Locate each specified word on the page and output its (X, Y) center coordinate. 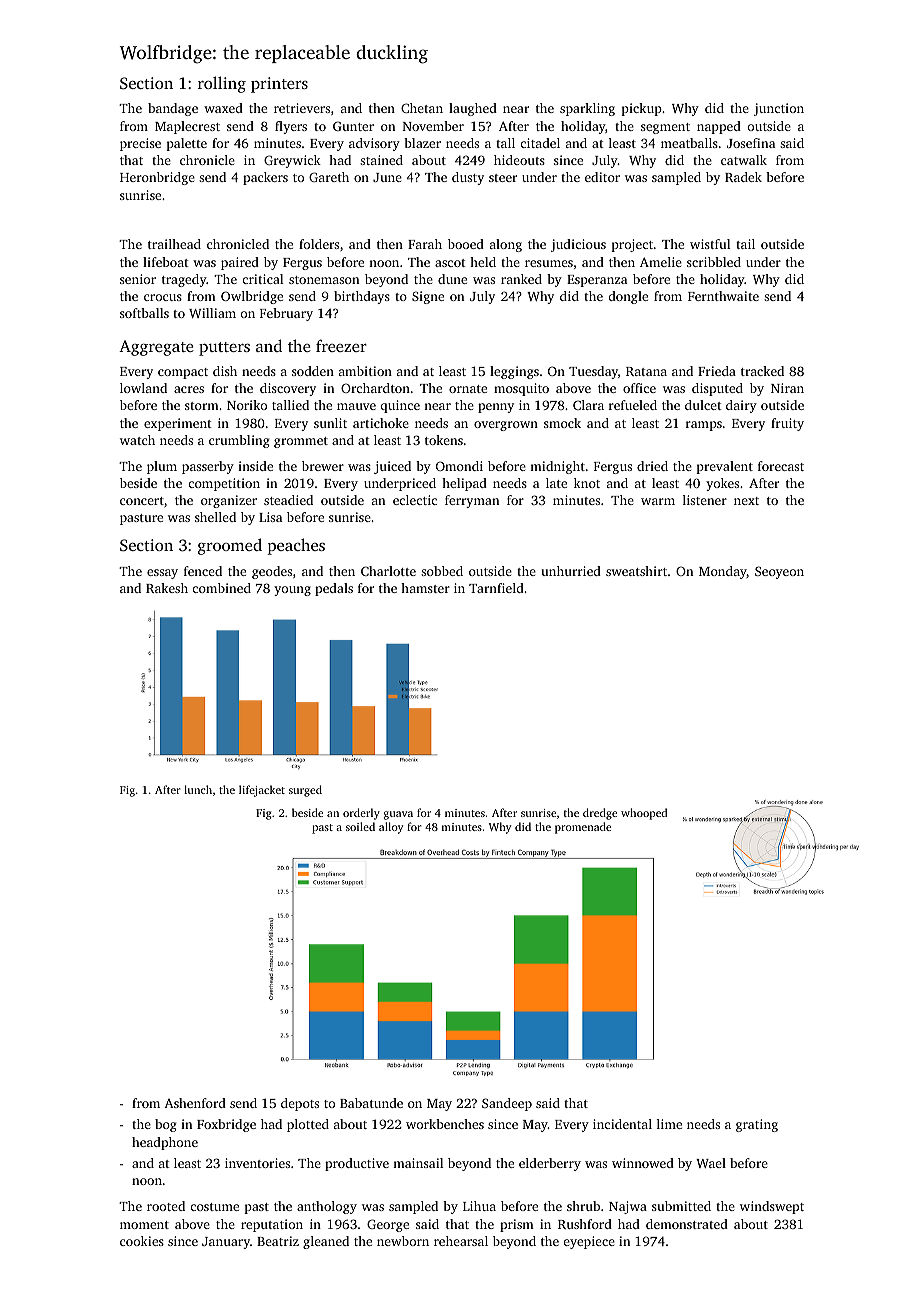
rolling (222, 84)
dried (652, 466)
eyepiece (589, 1242)
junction (779, 109)
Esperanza (597, 281)
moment (144, 1225)
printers (279, 85)
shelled (215, 517)
